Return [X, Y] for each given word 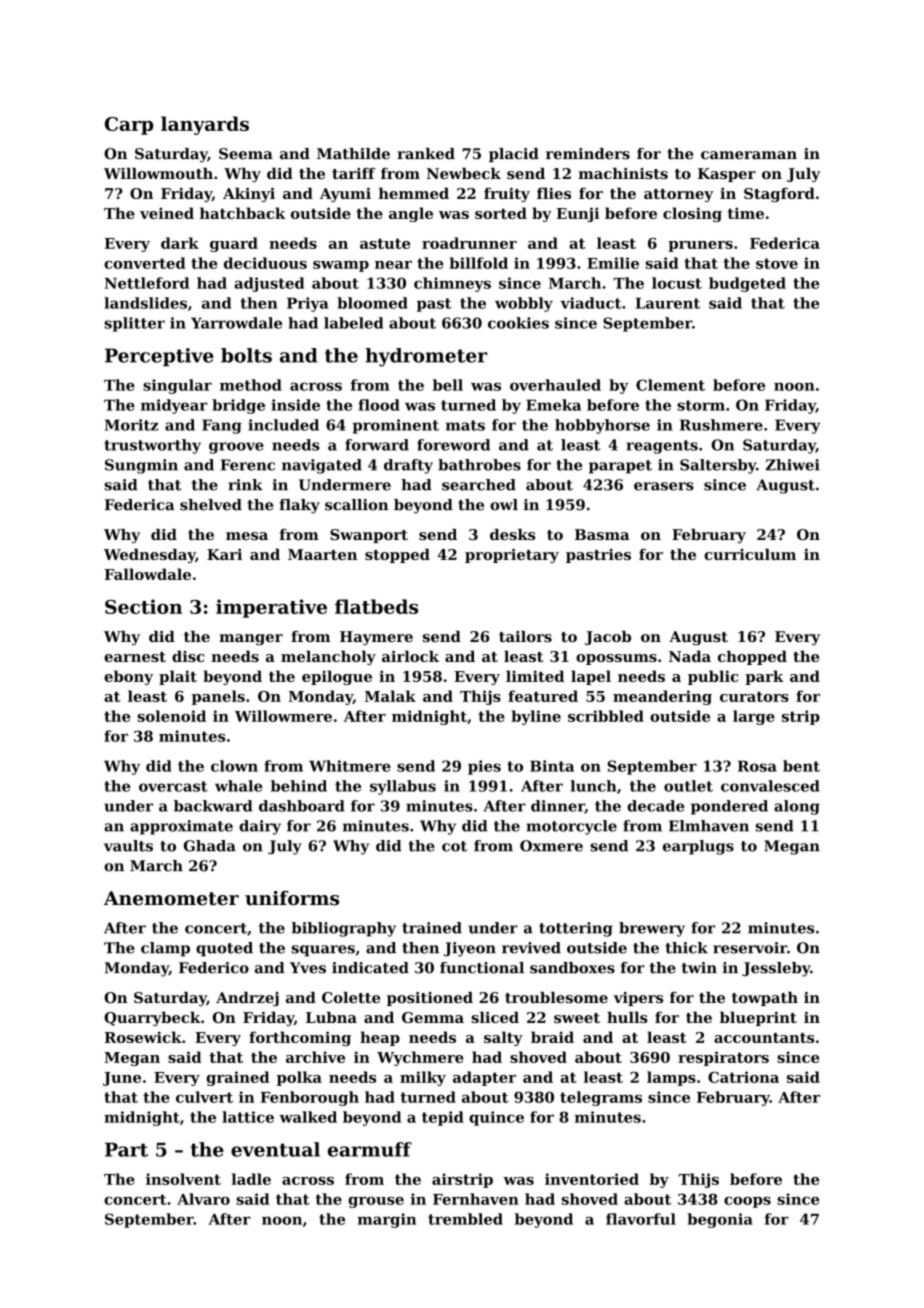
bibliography [344, 929]
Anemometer [171, 898]
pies [484, 767]
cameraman [749, 155]
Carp [129, 126]
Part [126, 1150]
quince [496, 1118]
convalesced [770, 786]
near [393, 265]
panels [218, 697]
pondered [729, 807]
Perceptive [159, 357]
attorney [678, 195]
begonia [720, 1220]
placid [514, 155]
